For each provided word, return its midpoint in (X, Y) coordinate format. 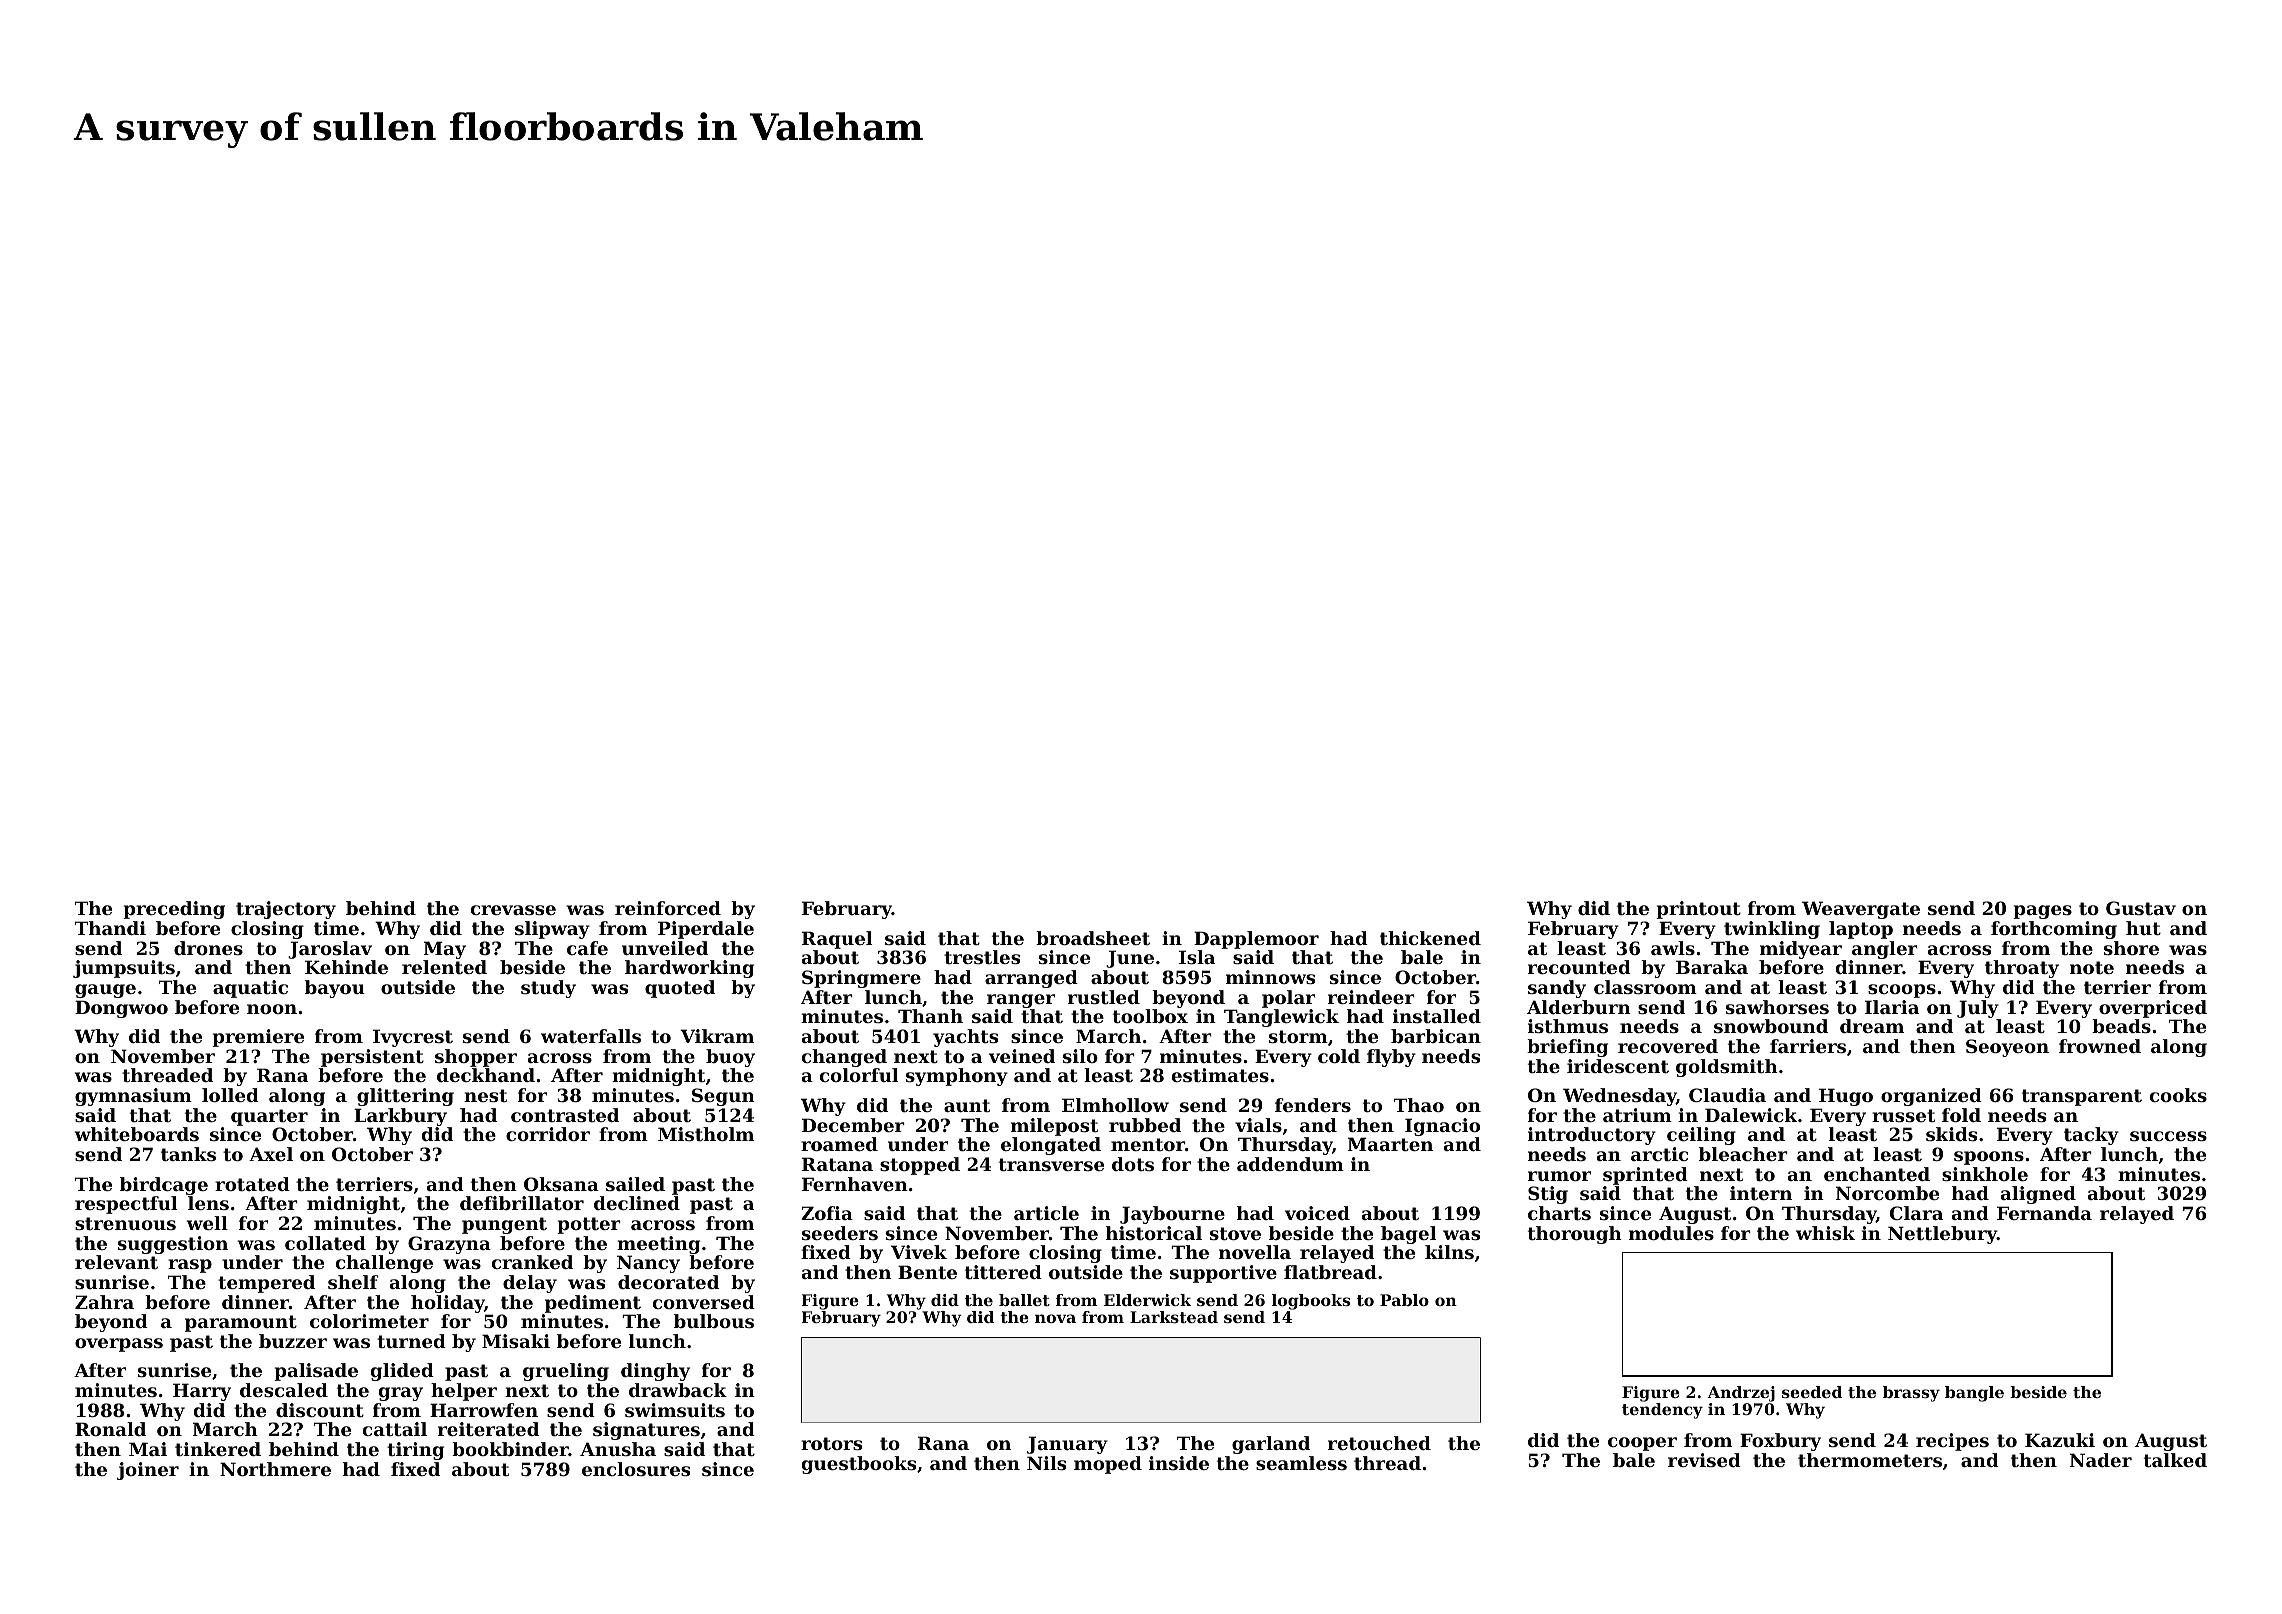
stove (1235, 1233)
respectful (126, 1205)
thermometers (1870, 1460)
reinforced (668, 908)
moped (1108, 1465)
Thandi (110, 928)
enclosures (636, 1469)
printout (1698, 910)
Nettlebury (1942, 1235)
